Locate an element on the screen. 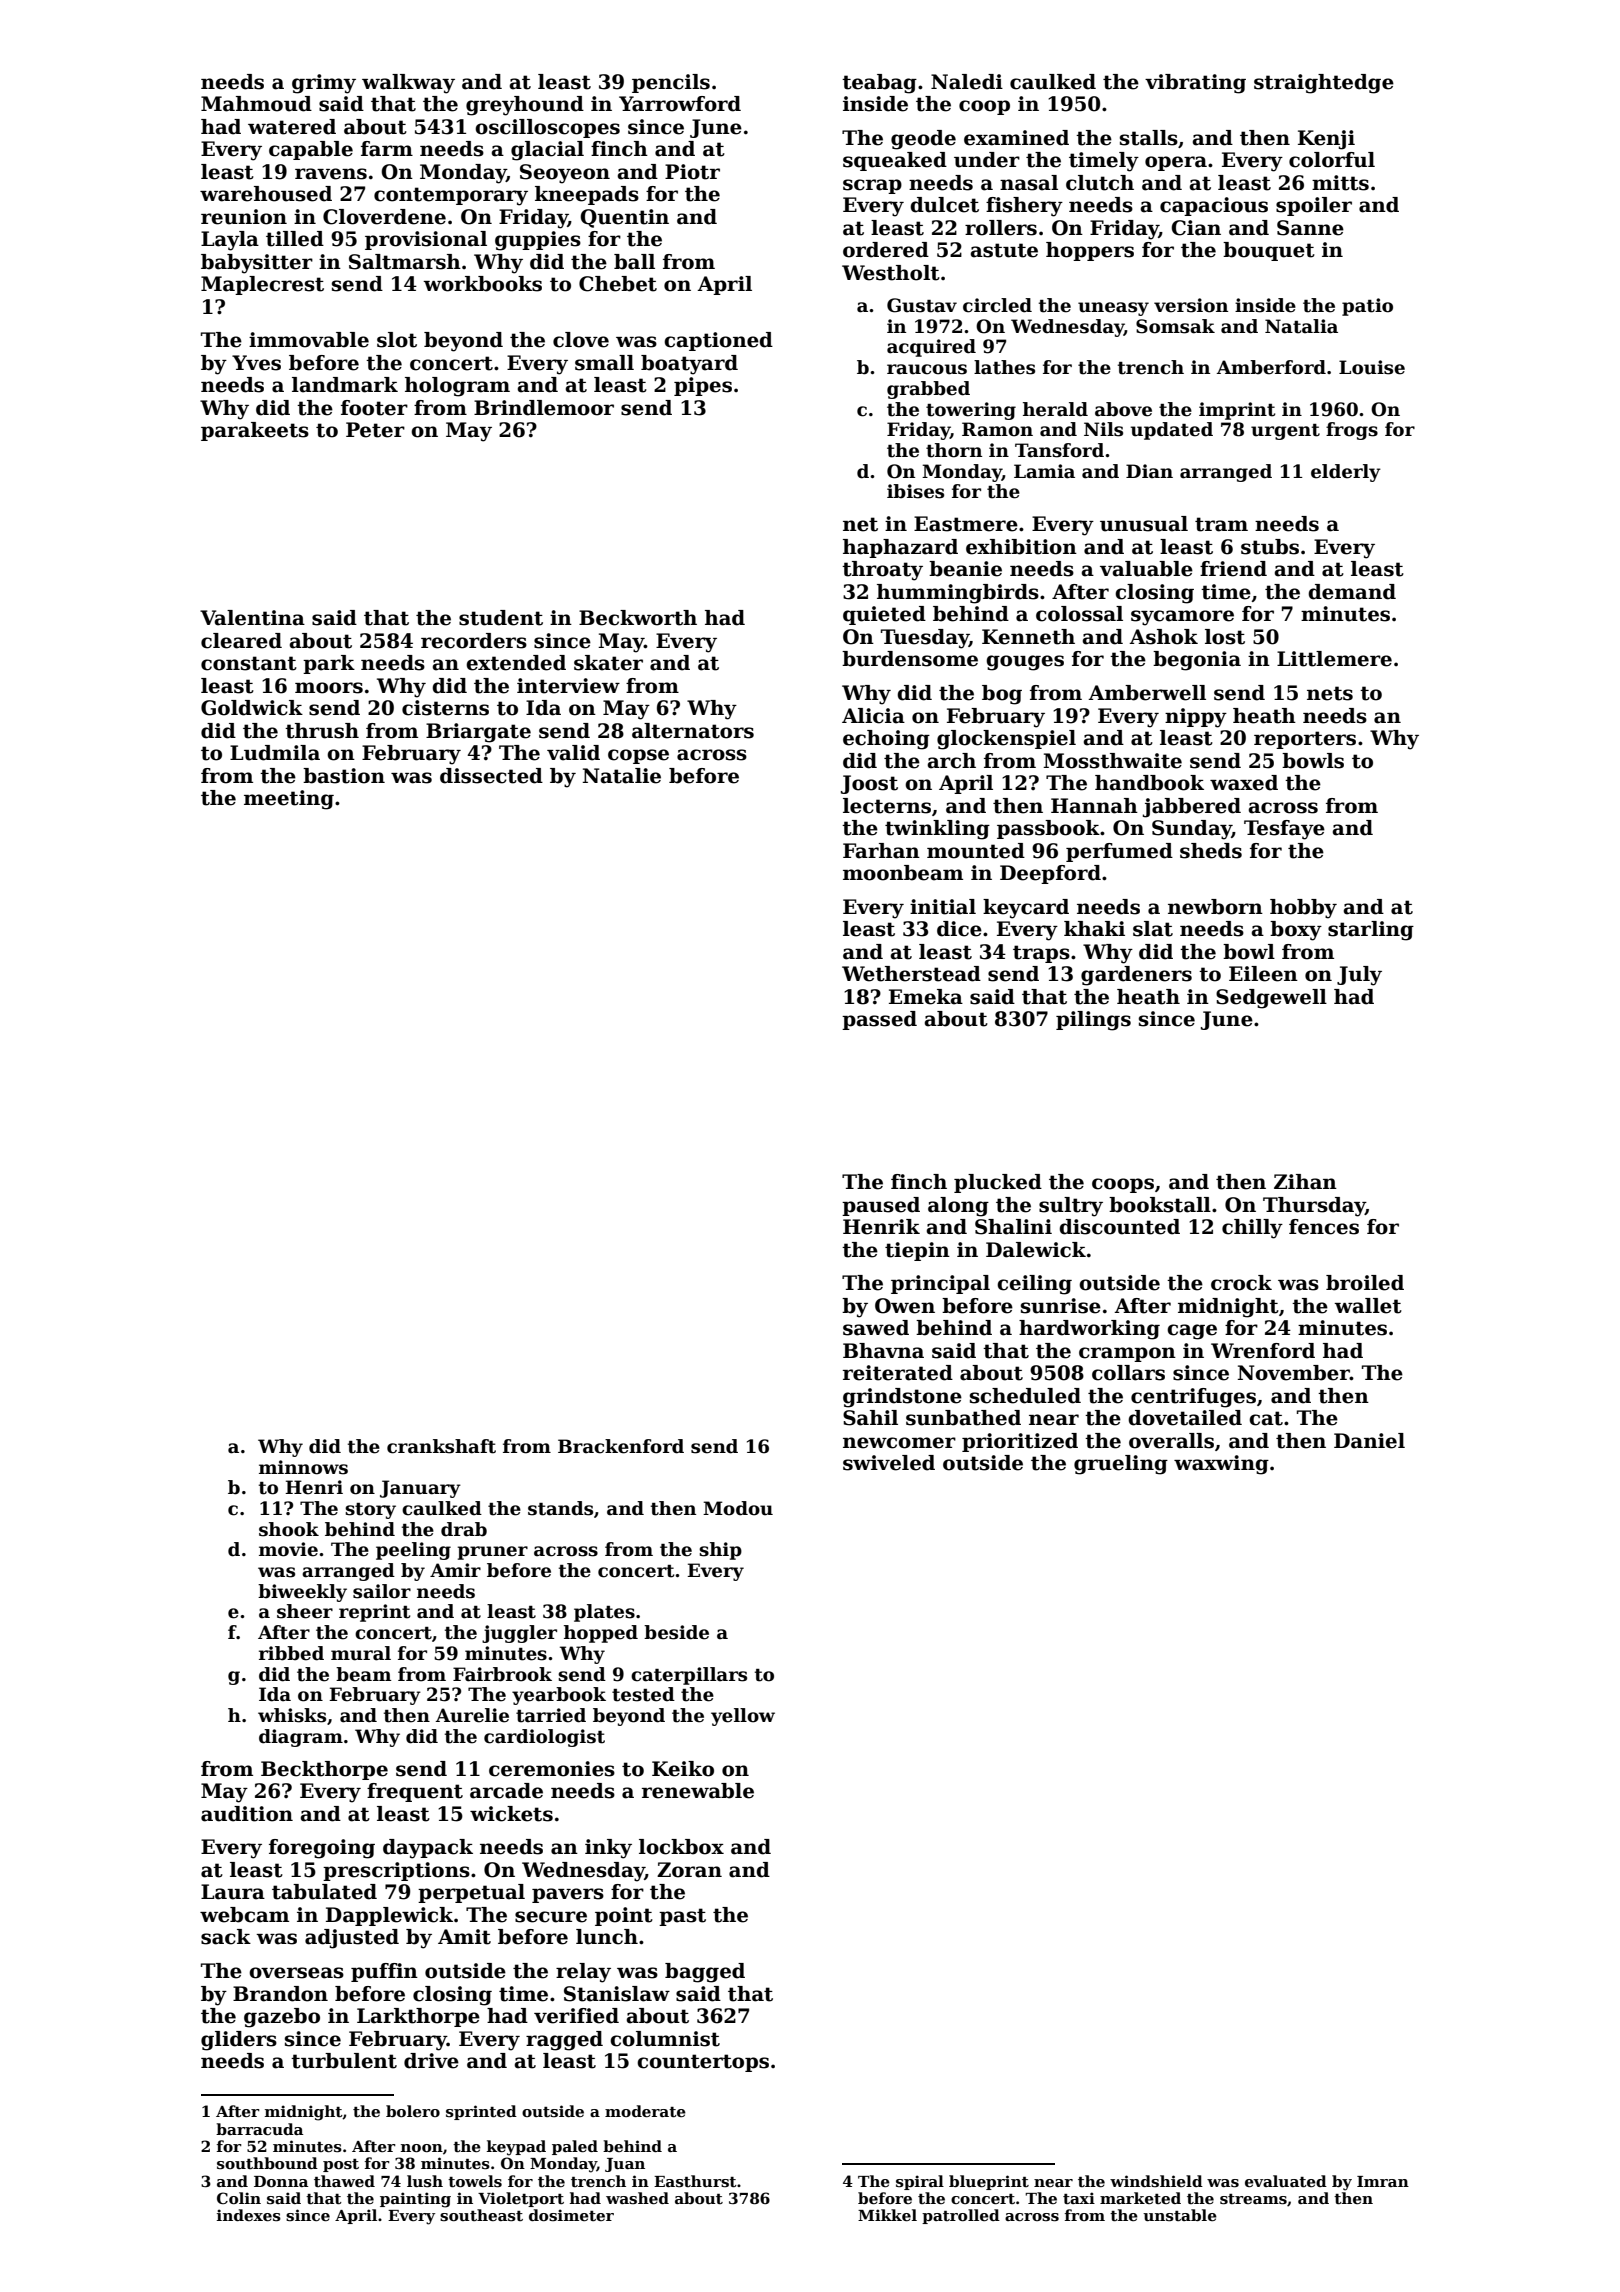 The height and width of the screenshot is (2292, 1620). unstable is located at coordinates (1180, 2215).
